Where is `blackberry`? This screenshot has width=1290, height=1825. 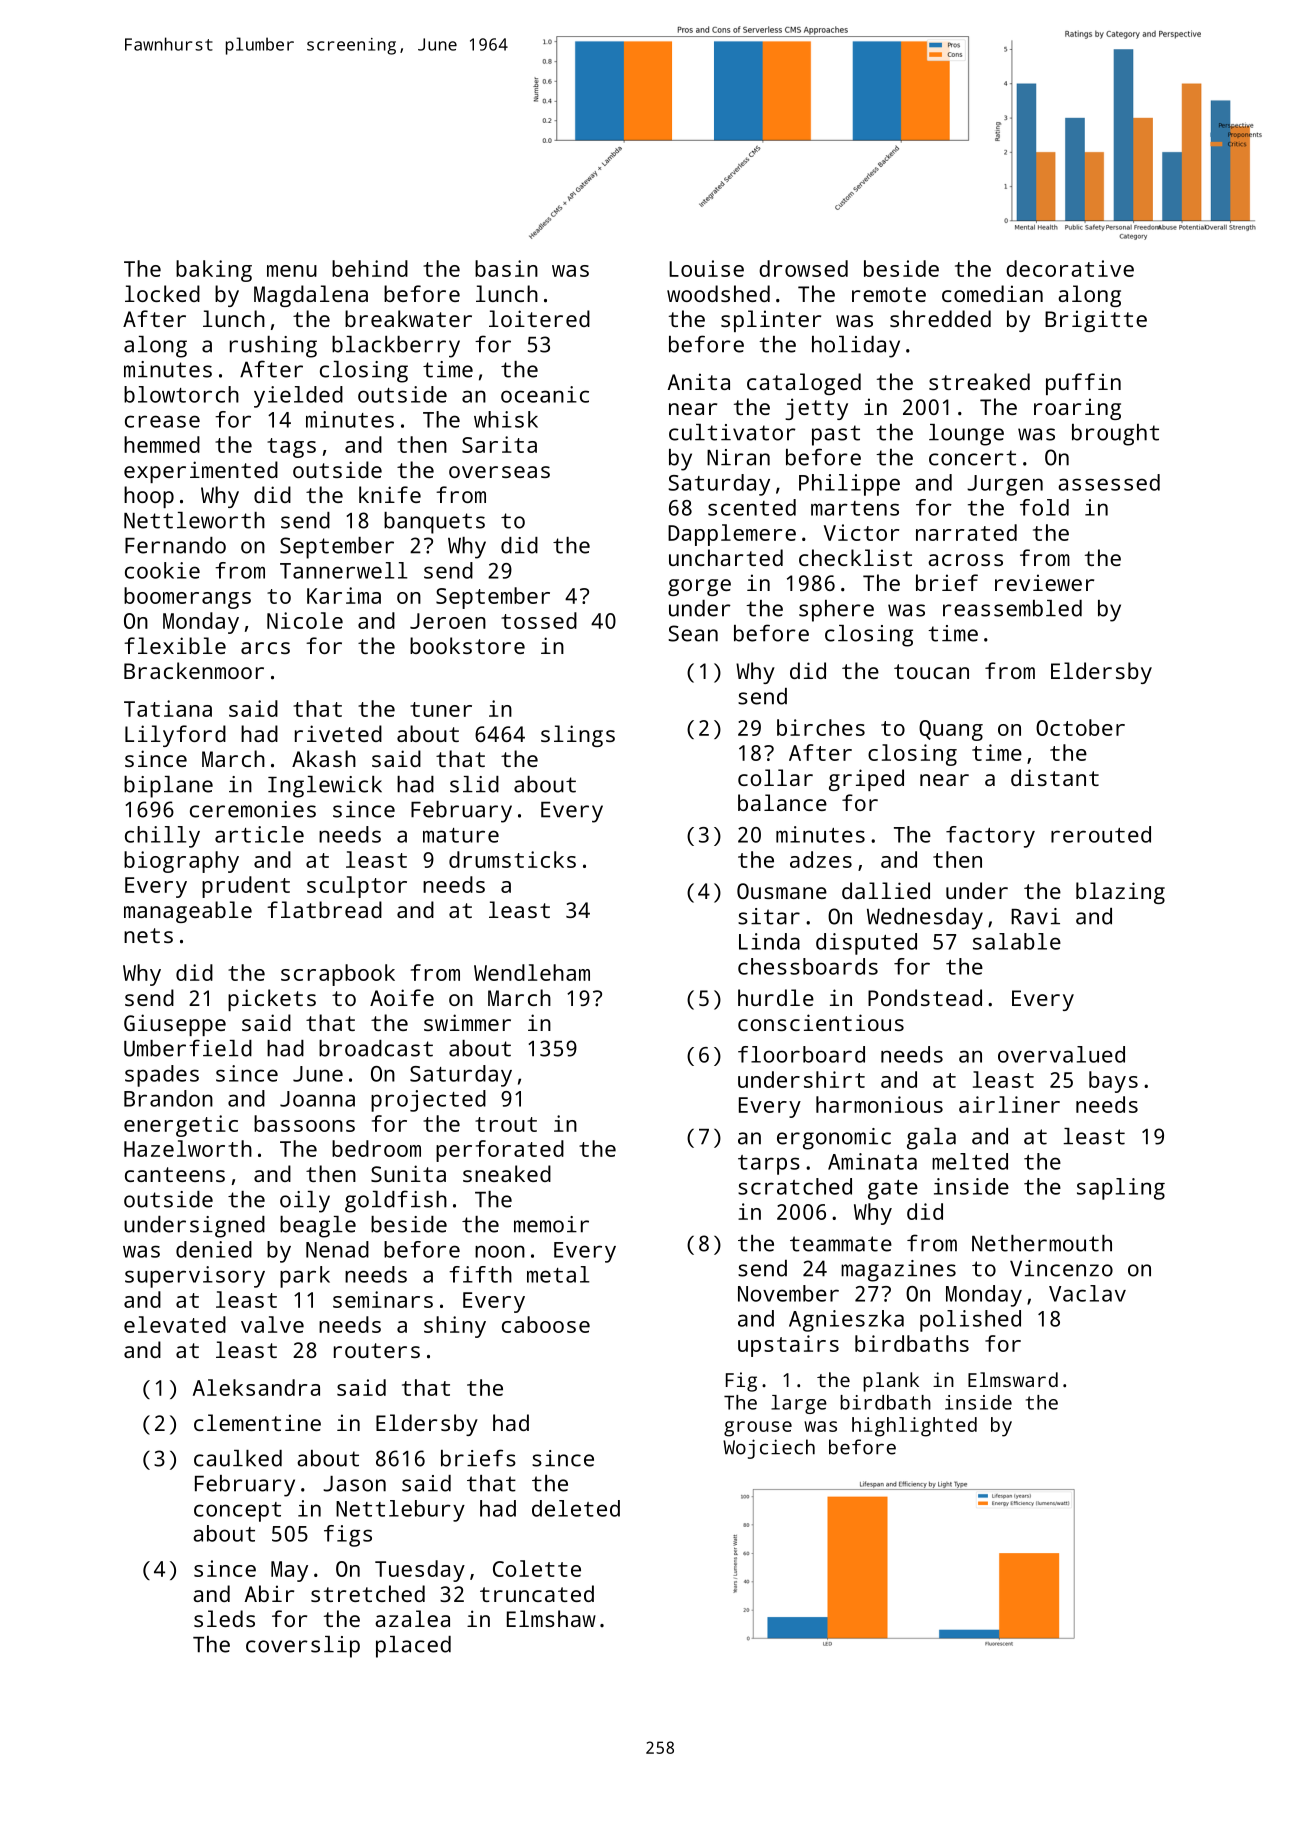 blackberry is located at coordinates (396, 347).
